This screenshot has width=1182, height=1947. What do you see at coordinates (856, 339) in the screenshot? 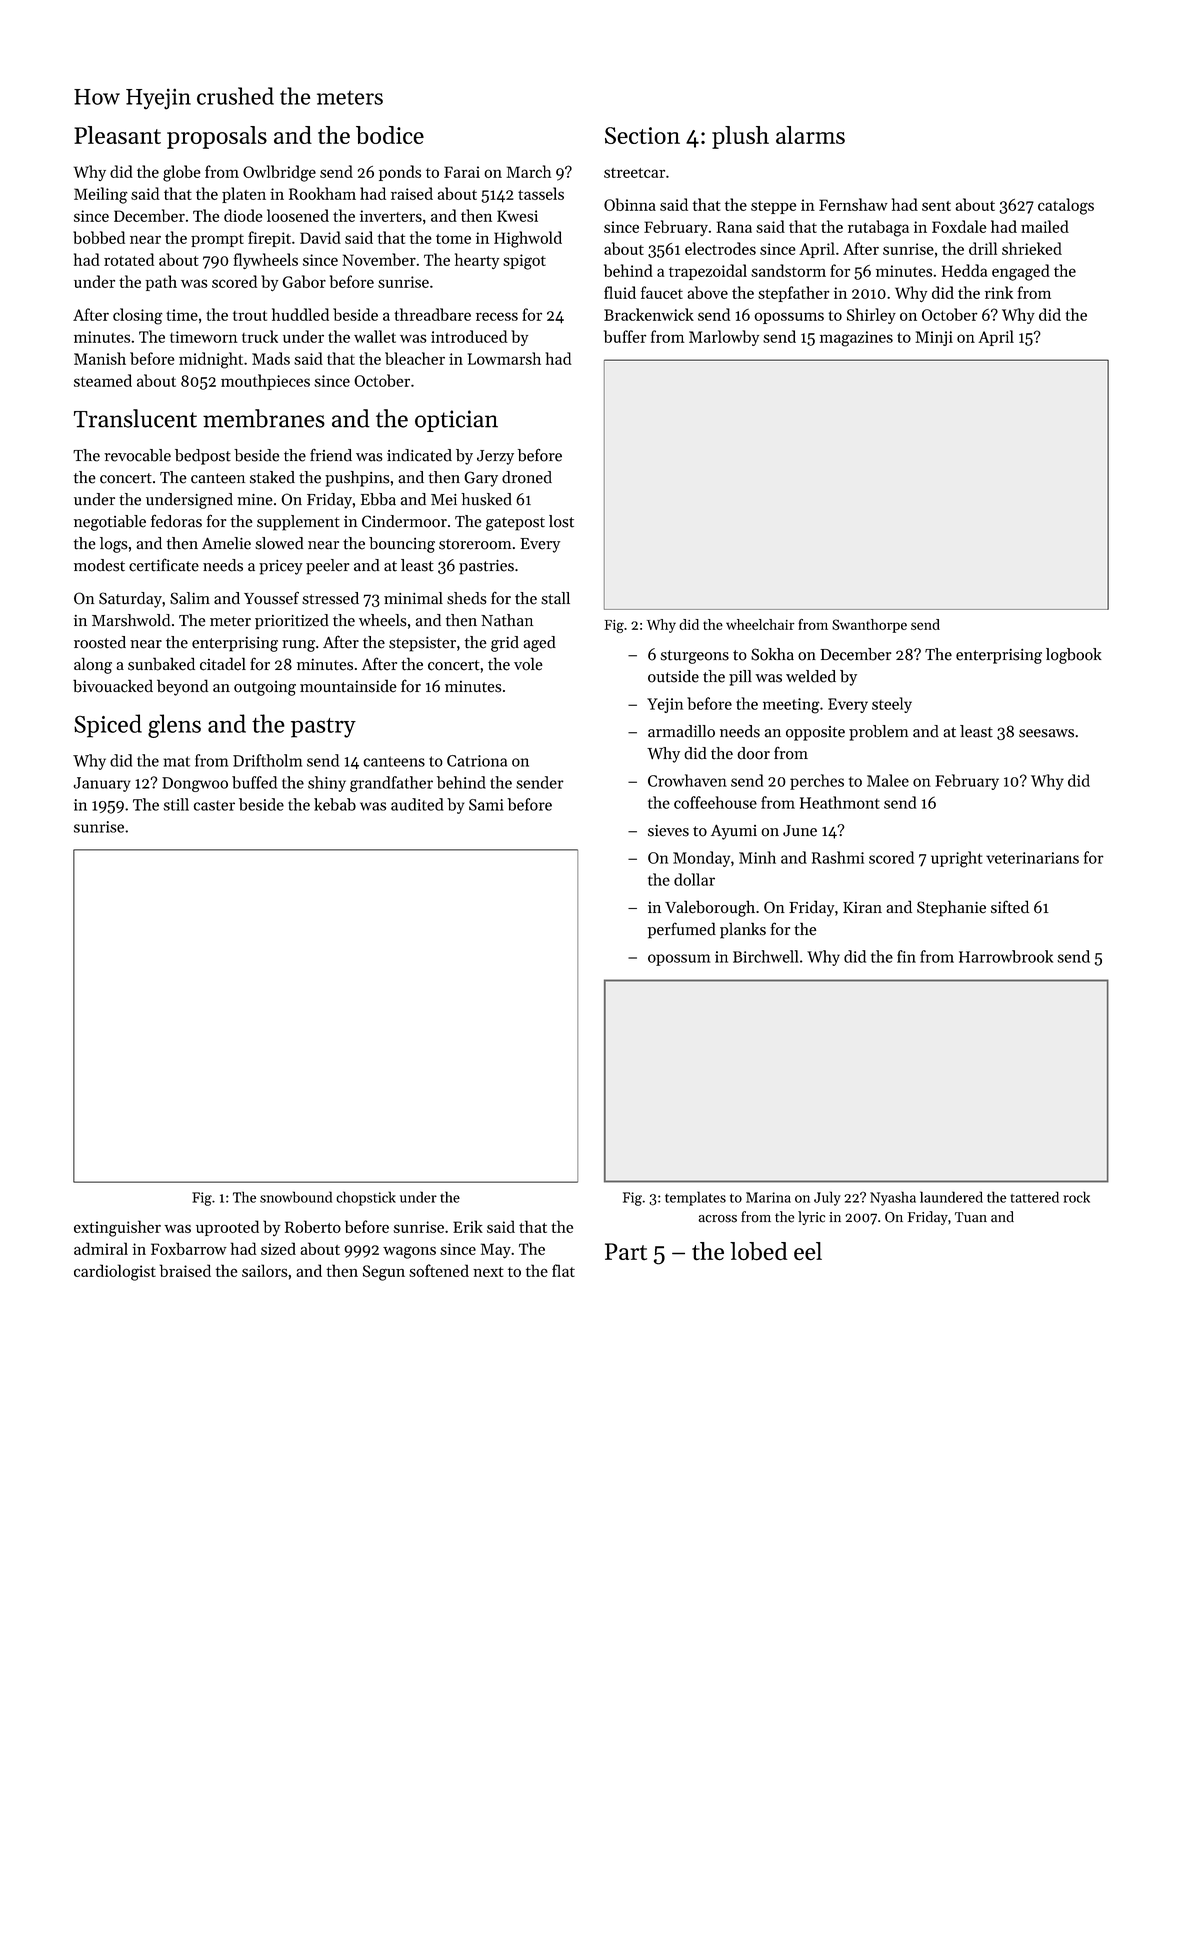
I see `magazines` at bounding box center [856, 339].
